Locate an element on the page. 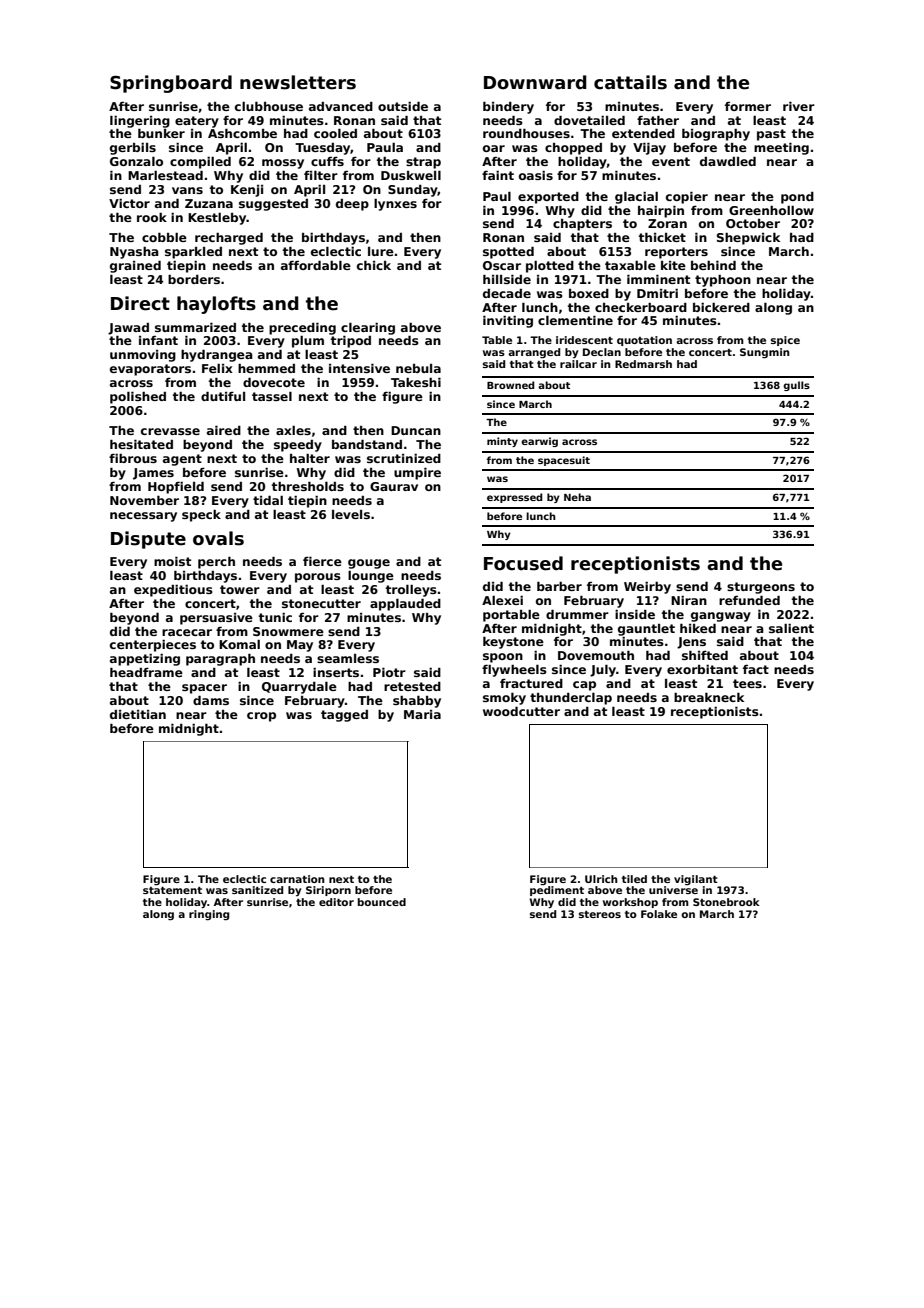  paragraph is located at coordinates (220, 660).
